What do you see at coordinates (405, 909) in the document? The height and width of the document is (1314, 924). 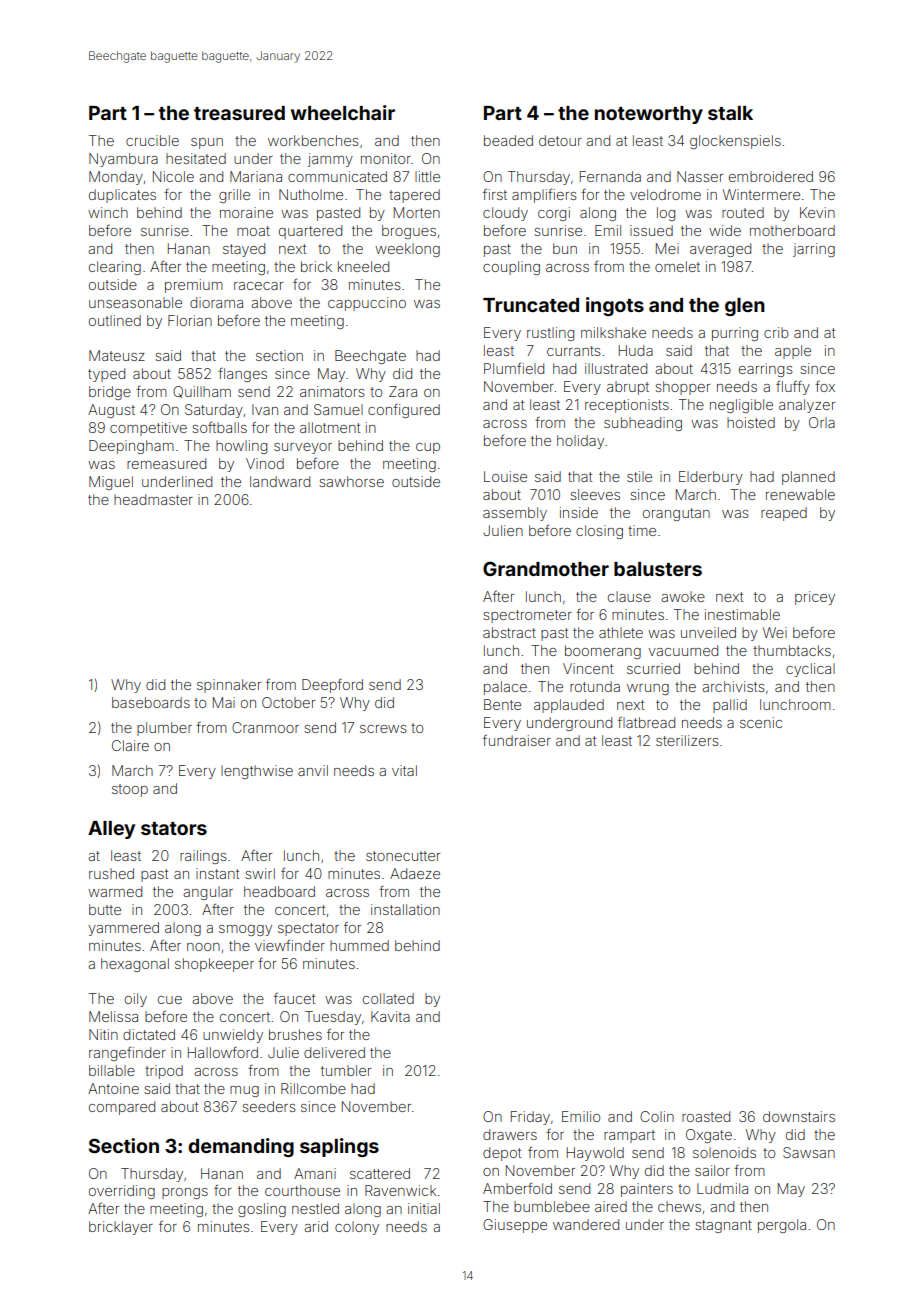 I see `installation` at bounding box center [405, 909].
